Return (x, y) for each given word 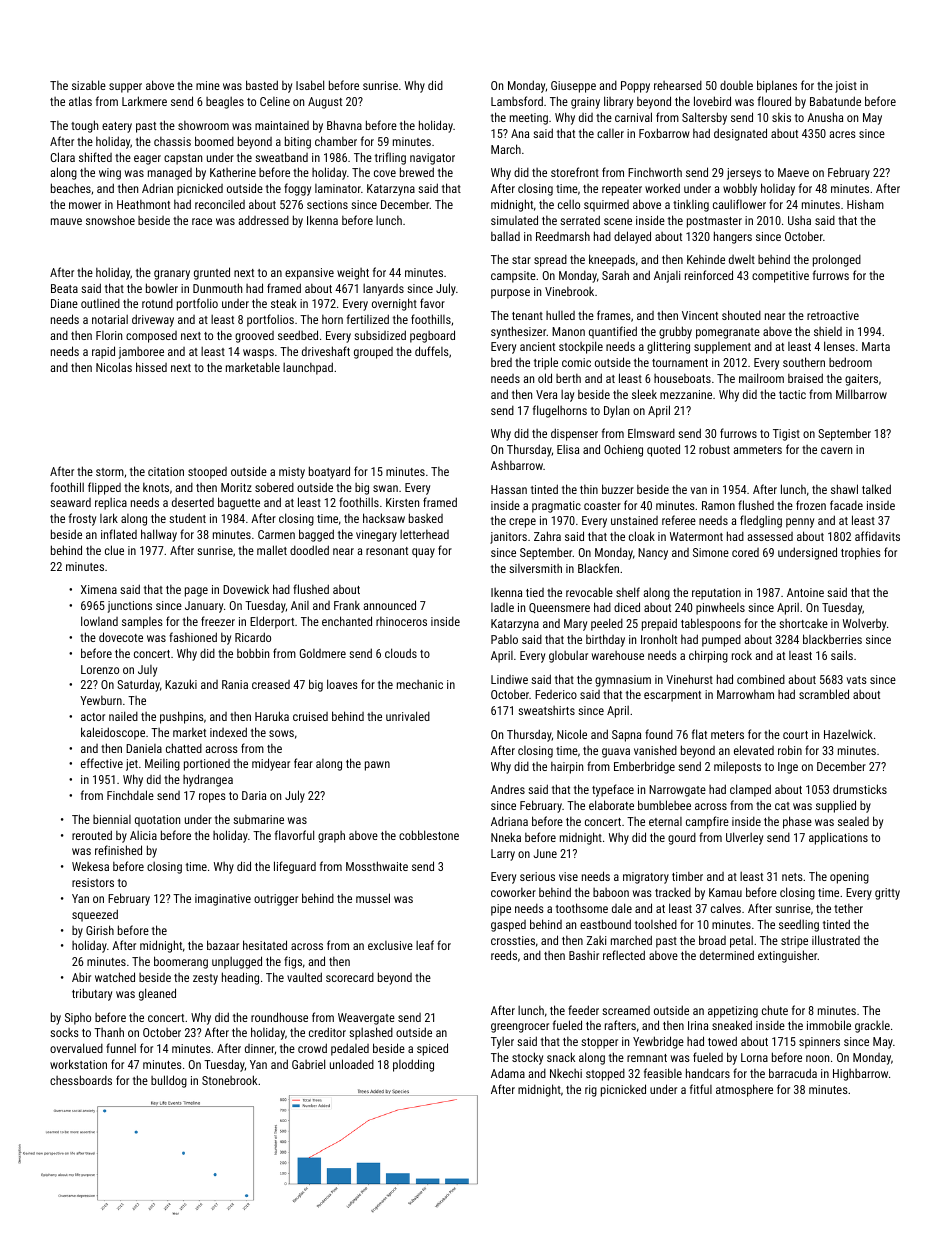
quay (423, 553)
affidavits (877, 536)
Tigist (786, 435)
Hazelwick (848, 734)
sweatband (281, 157)
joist (846, 87)
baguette (239, 503)
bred (501, 362)
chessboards (81, 1080)
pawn (377, 766)
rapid (103, 352)
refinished (118, 850)
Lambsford (517, 101)
